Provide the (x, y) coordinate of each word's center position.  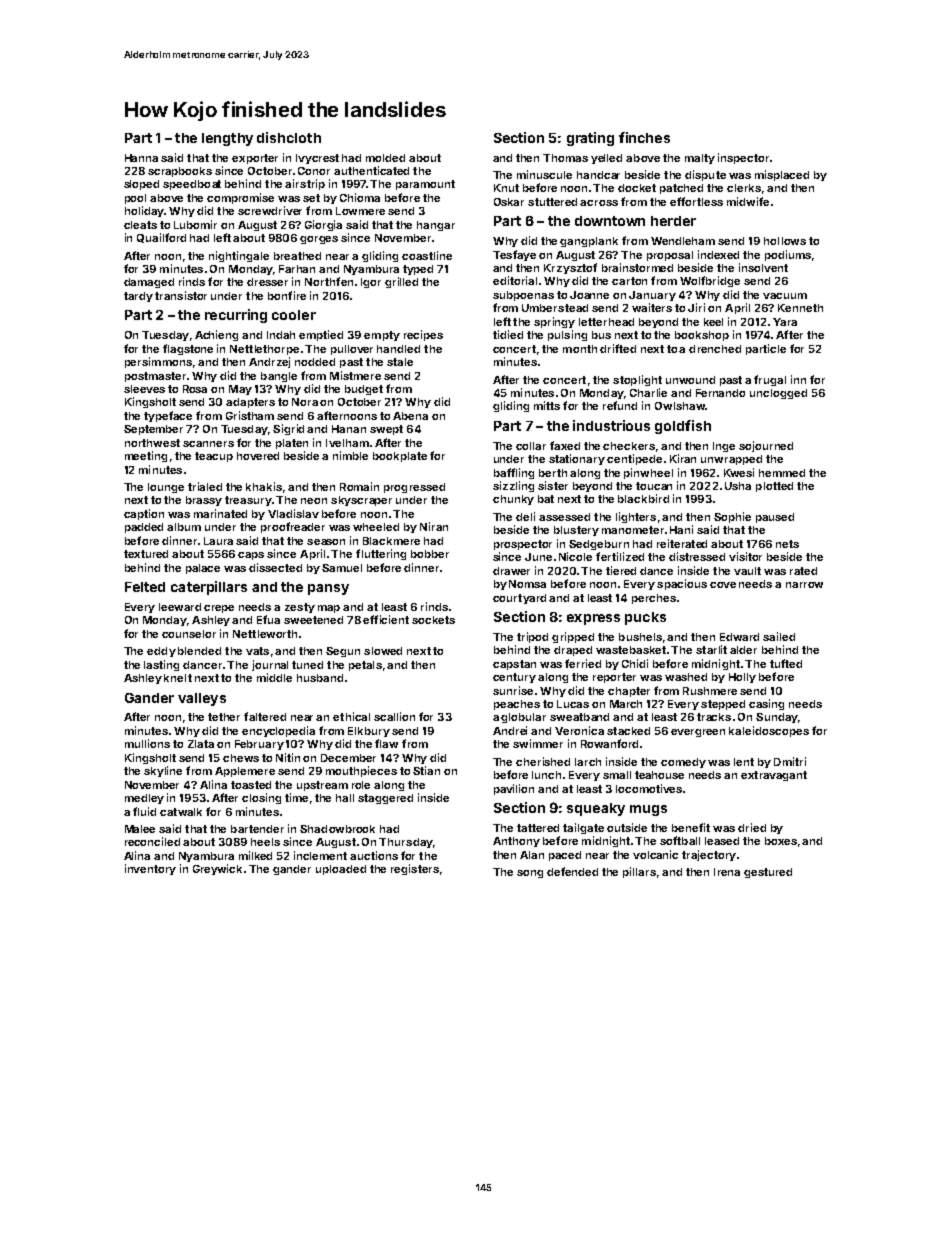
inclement (320, 855)
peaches (517, 705)
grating (590, 139)
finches (644, 137)
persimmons (158, 362)
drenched (715, 349)
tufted (786, 663)
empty (382, 336)
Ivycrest (317, 159)
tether (224, 717)
